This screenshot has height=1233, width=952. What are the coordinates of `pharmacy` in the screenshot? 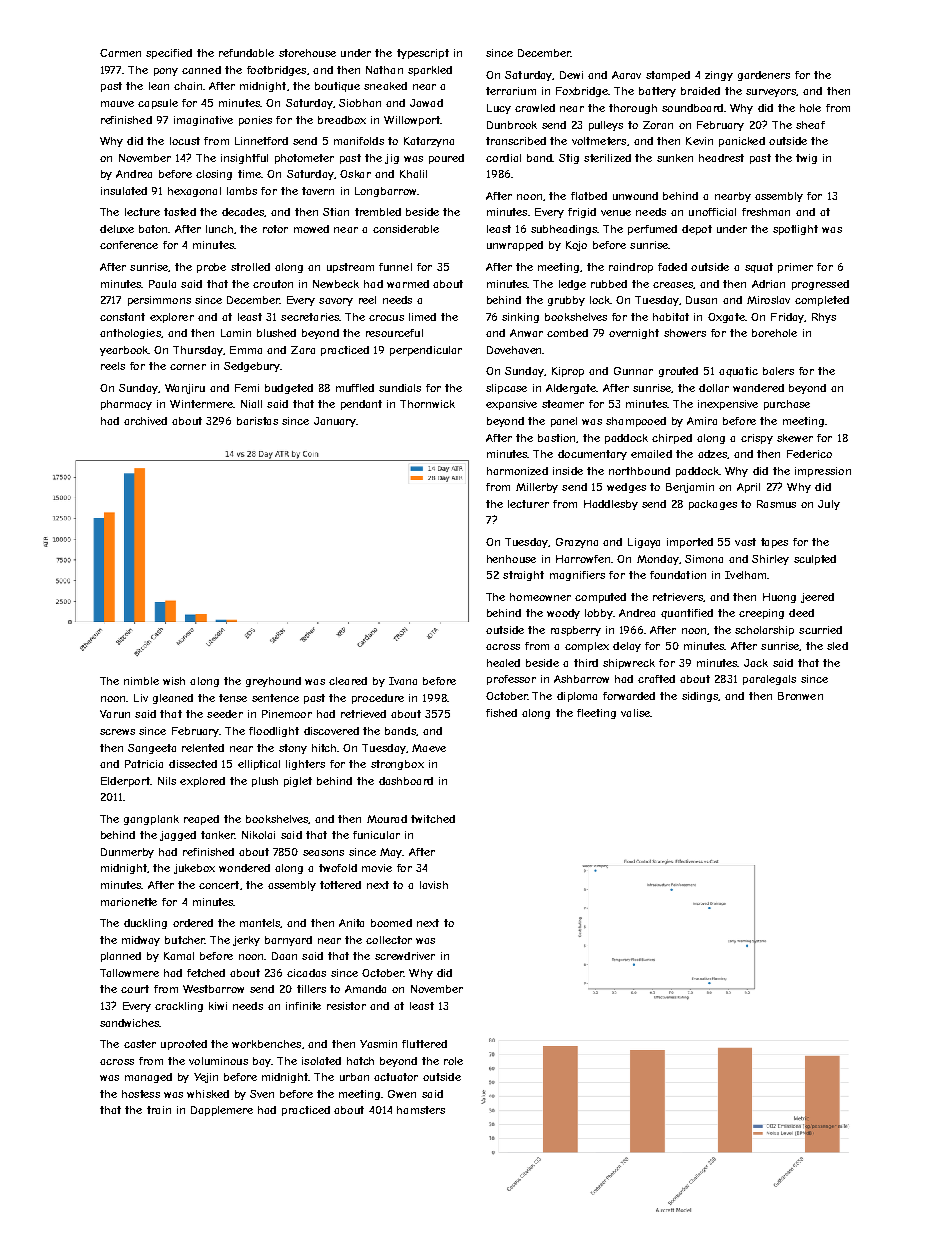 It's located at (126, 405).
